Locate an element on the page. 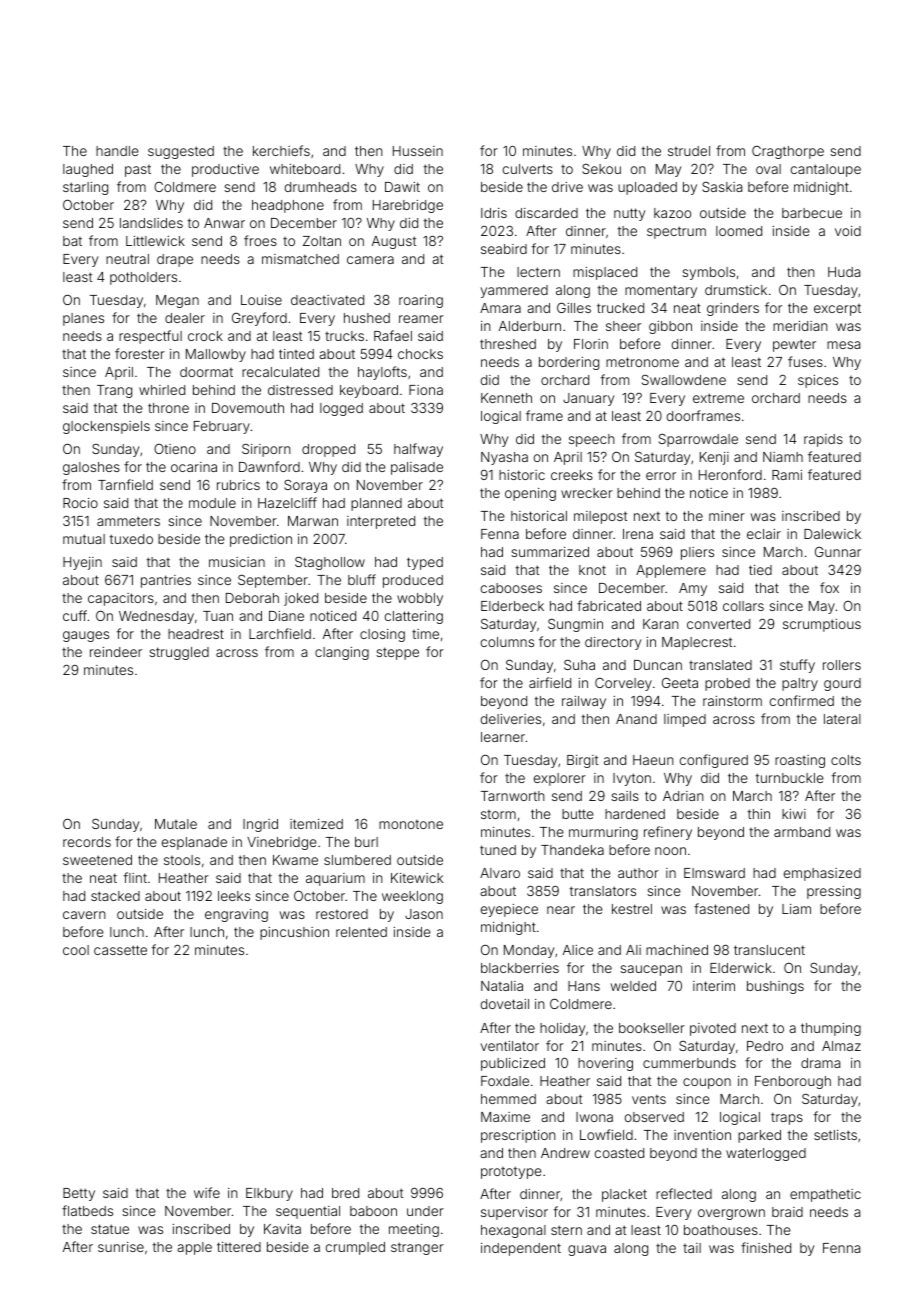 The width and height of the image is (924, 1314). coupon is located at coordinates (707, 1083).
